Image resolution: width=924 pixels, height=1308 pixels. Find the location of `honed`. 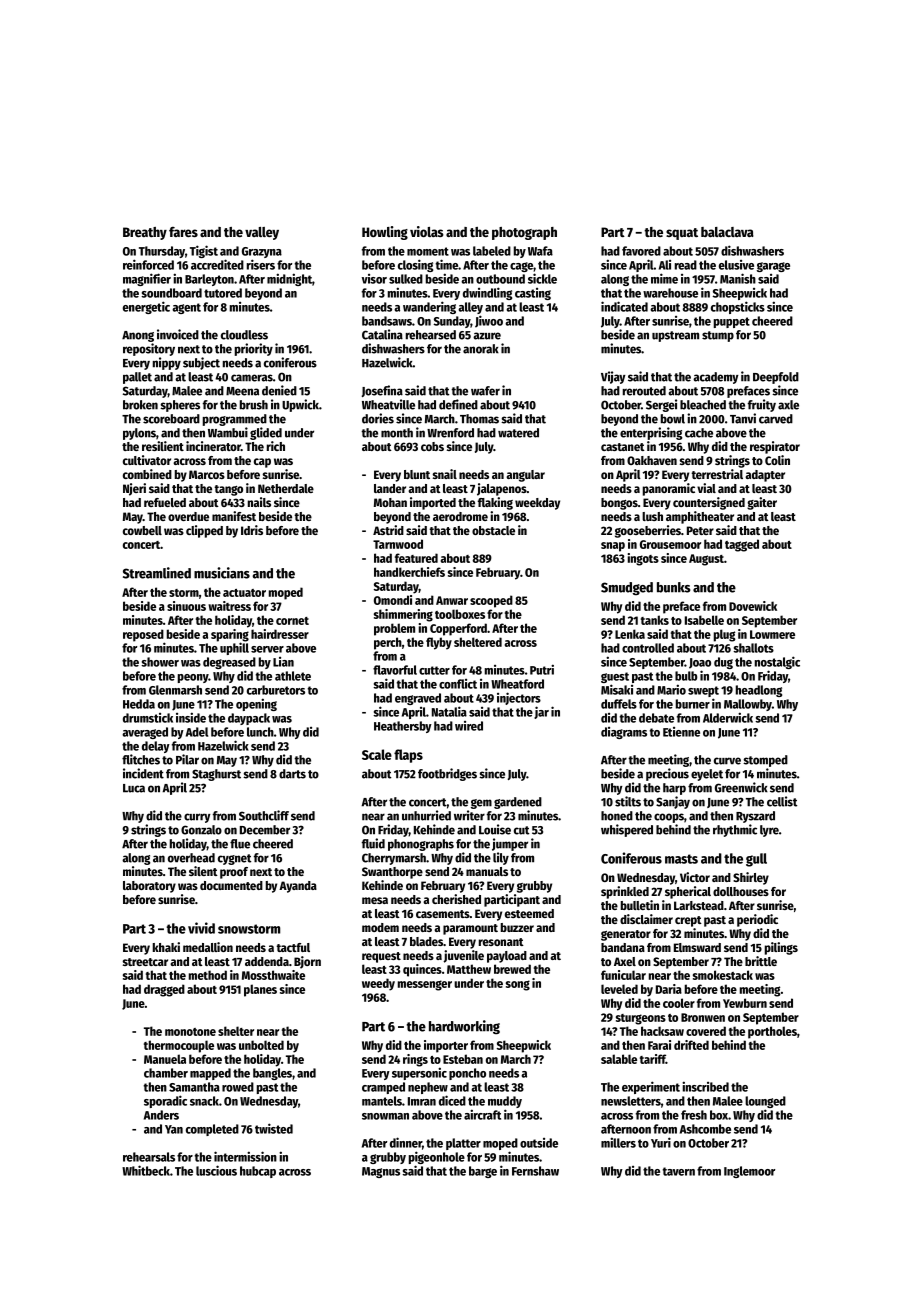

honed is located at coordinates (617, 816).
